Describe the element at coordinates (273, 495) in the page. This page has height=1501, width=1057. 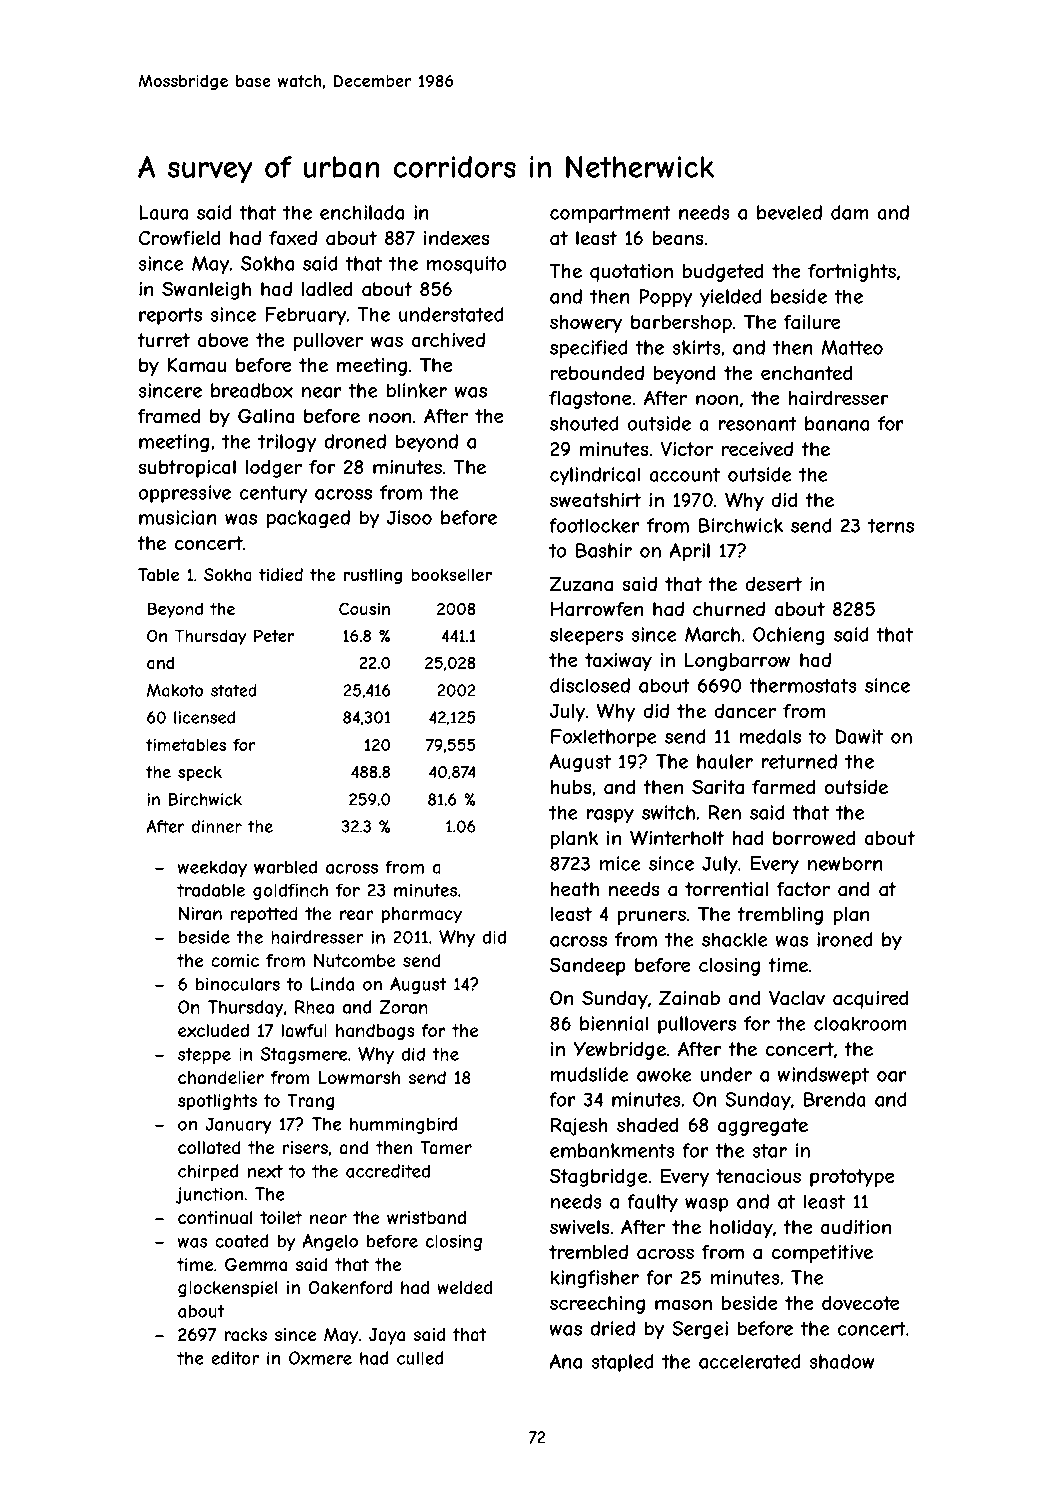
I see `century` at that location.
